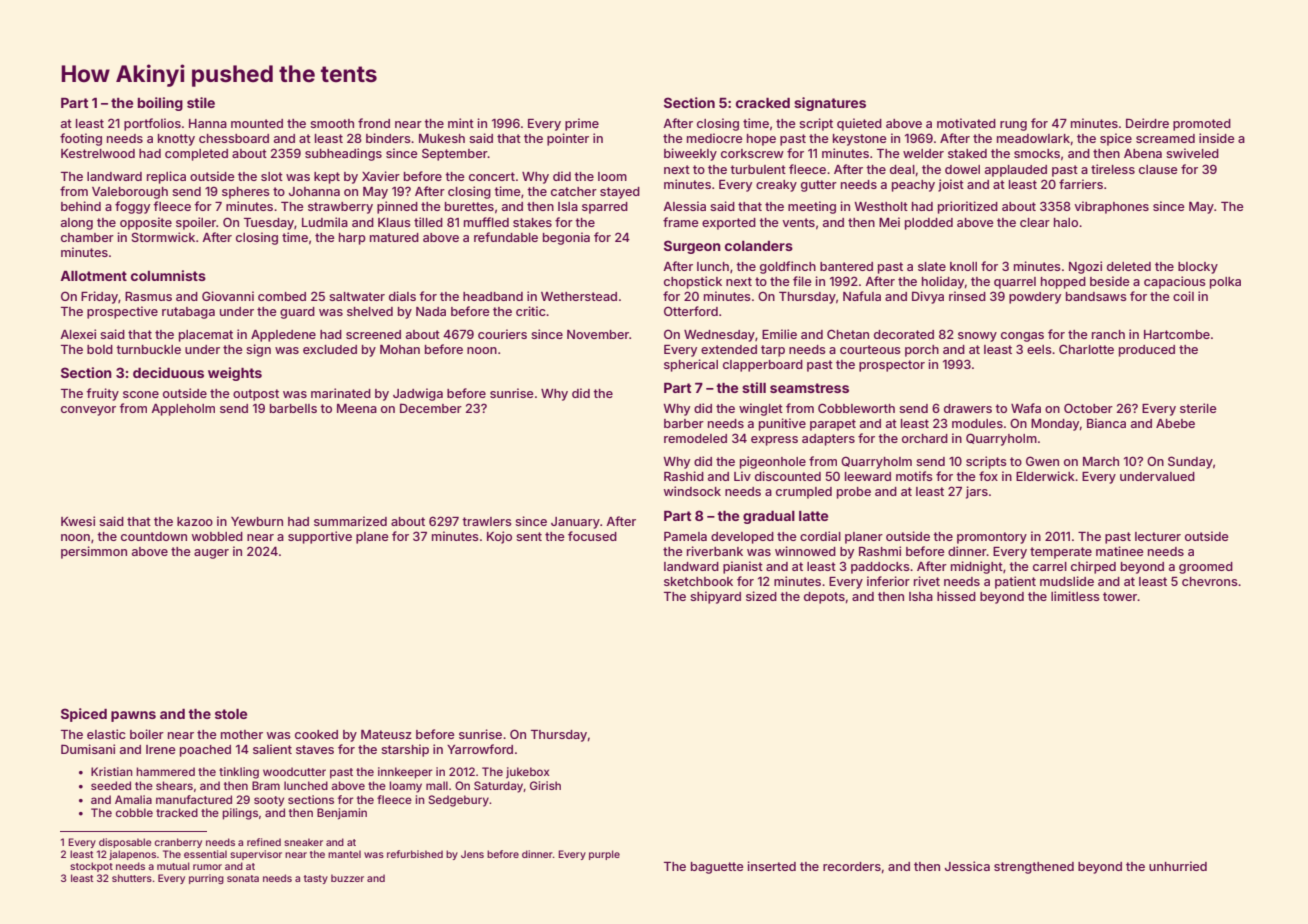  Describe the element at coordinates (87, 237) in the image. I see `chamber` at that location.
